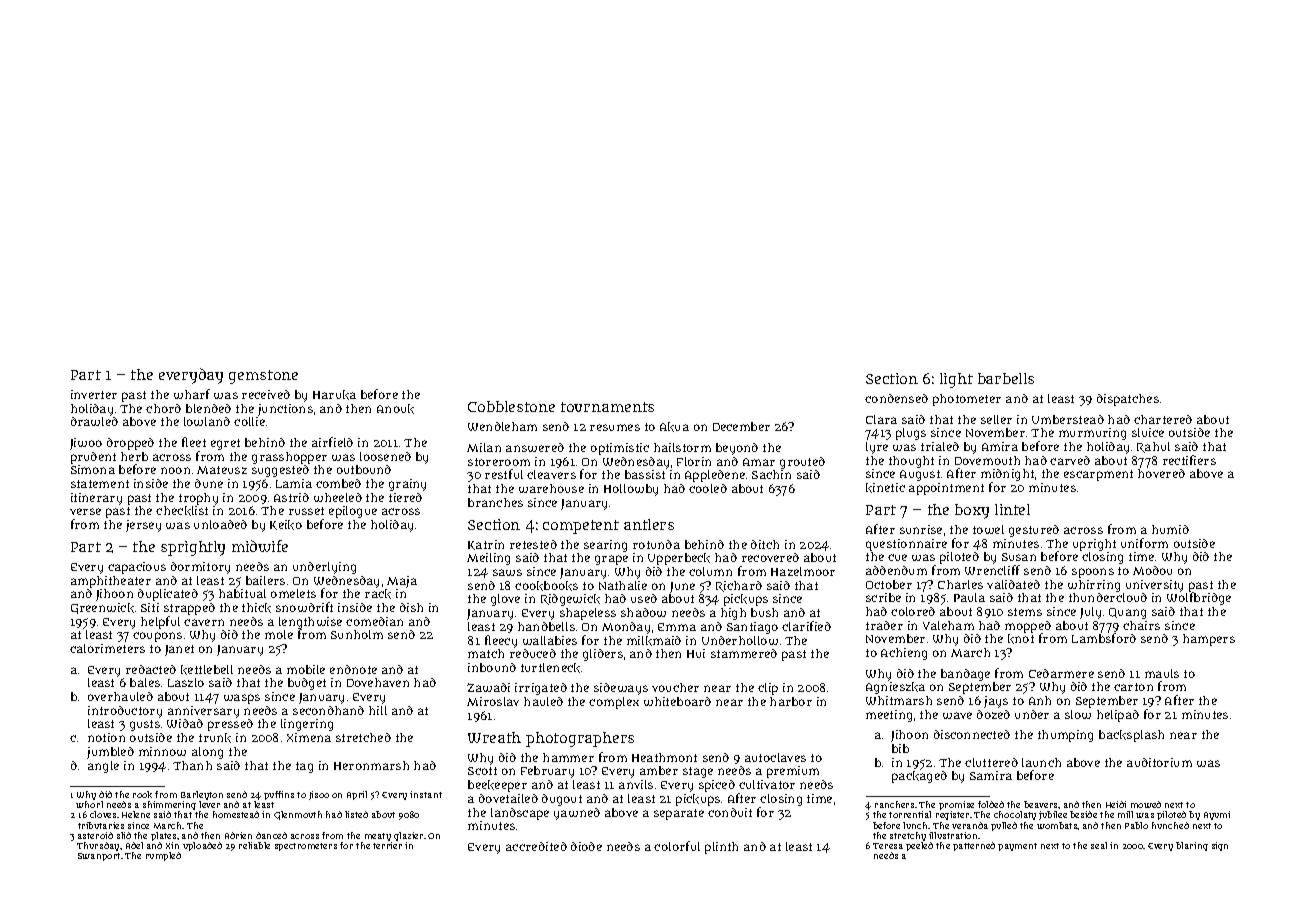 The width and height of the document is (1308, 924). I want to click on drawled, so click(94, 421).
